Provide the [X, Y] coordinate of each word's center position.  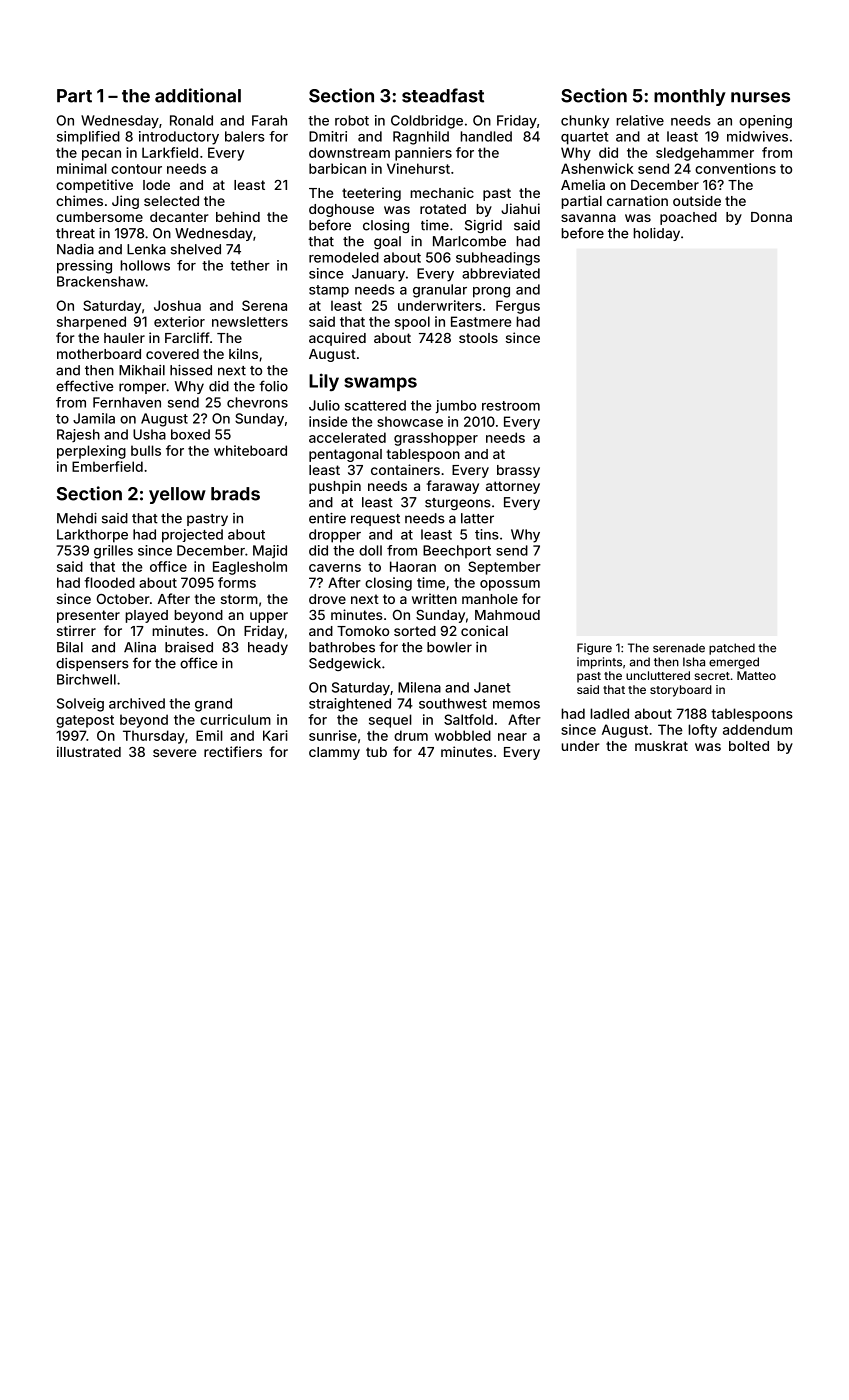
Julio [324, 405]
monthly [690, 97]
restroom [511, 406]
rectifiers [233, 751]
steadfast [443, 95]
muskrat [661, 746]
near [512, 737]
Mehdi [77, 518]
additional [198, 95]
